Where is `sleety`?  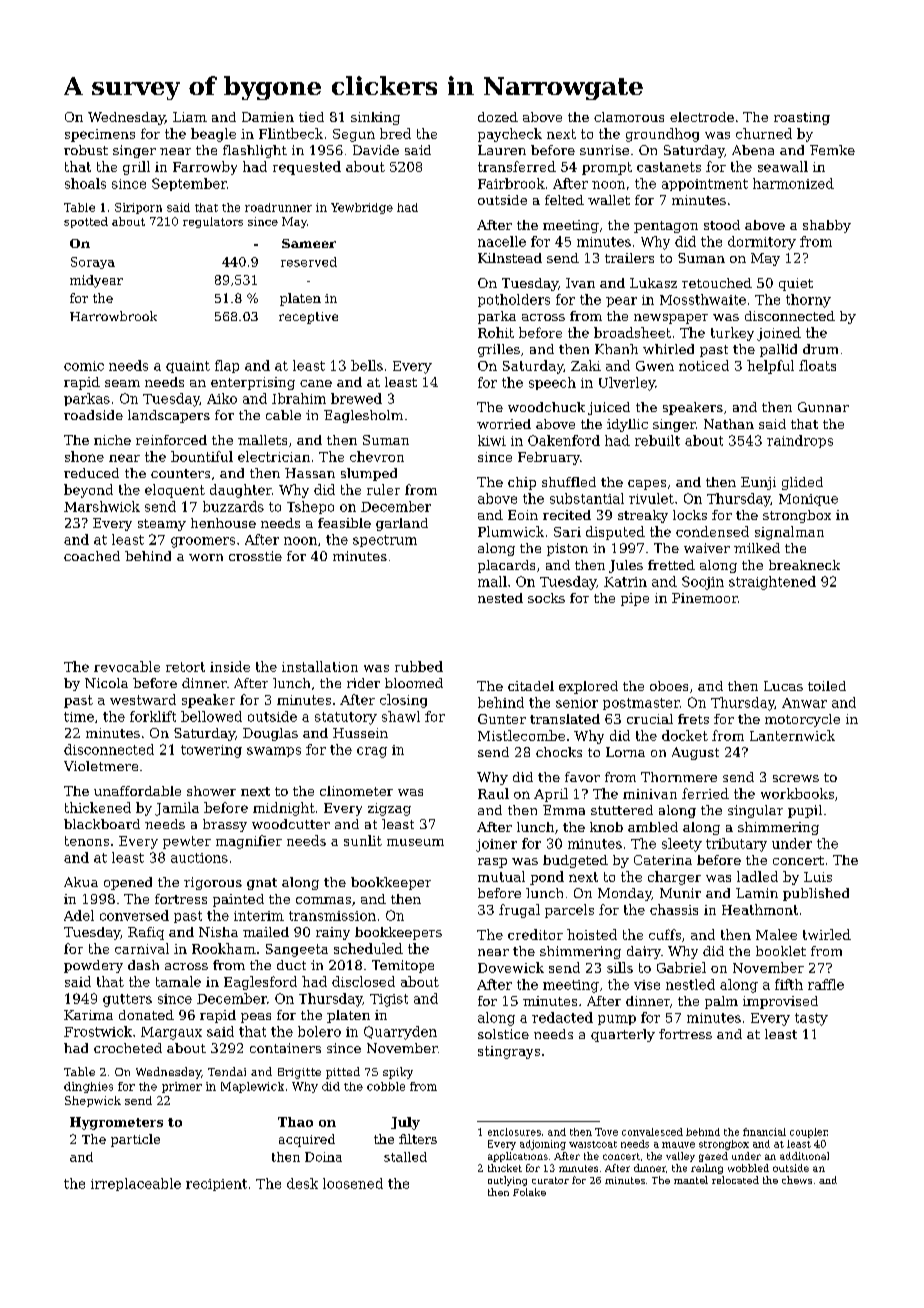
sleety is located at coordinates (682, 845).
